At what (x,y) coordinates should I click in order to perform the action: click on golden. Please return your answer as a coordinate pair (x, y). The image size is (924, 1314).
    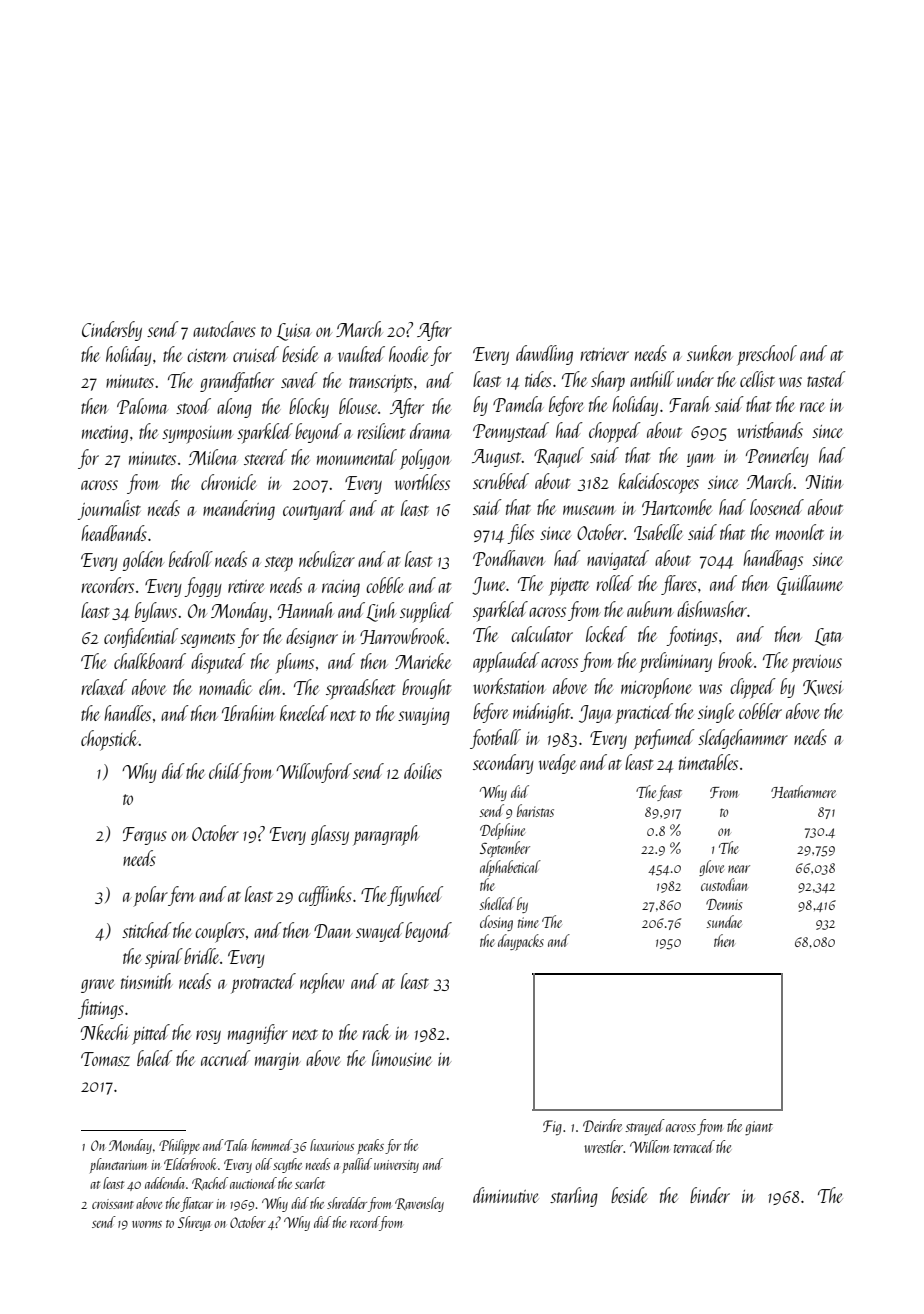
    Looking at the image, I should click on (143, 561).
